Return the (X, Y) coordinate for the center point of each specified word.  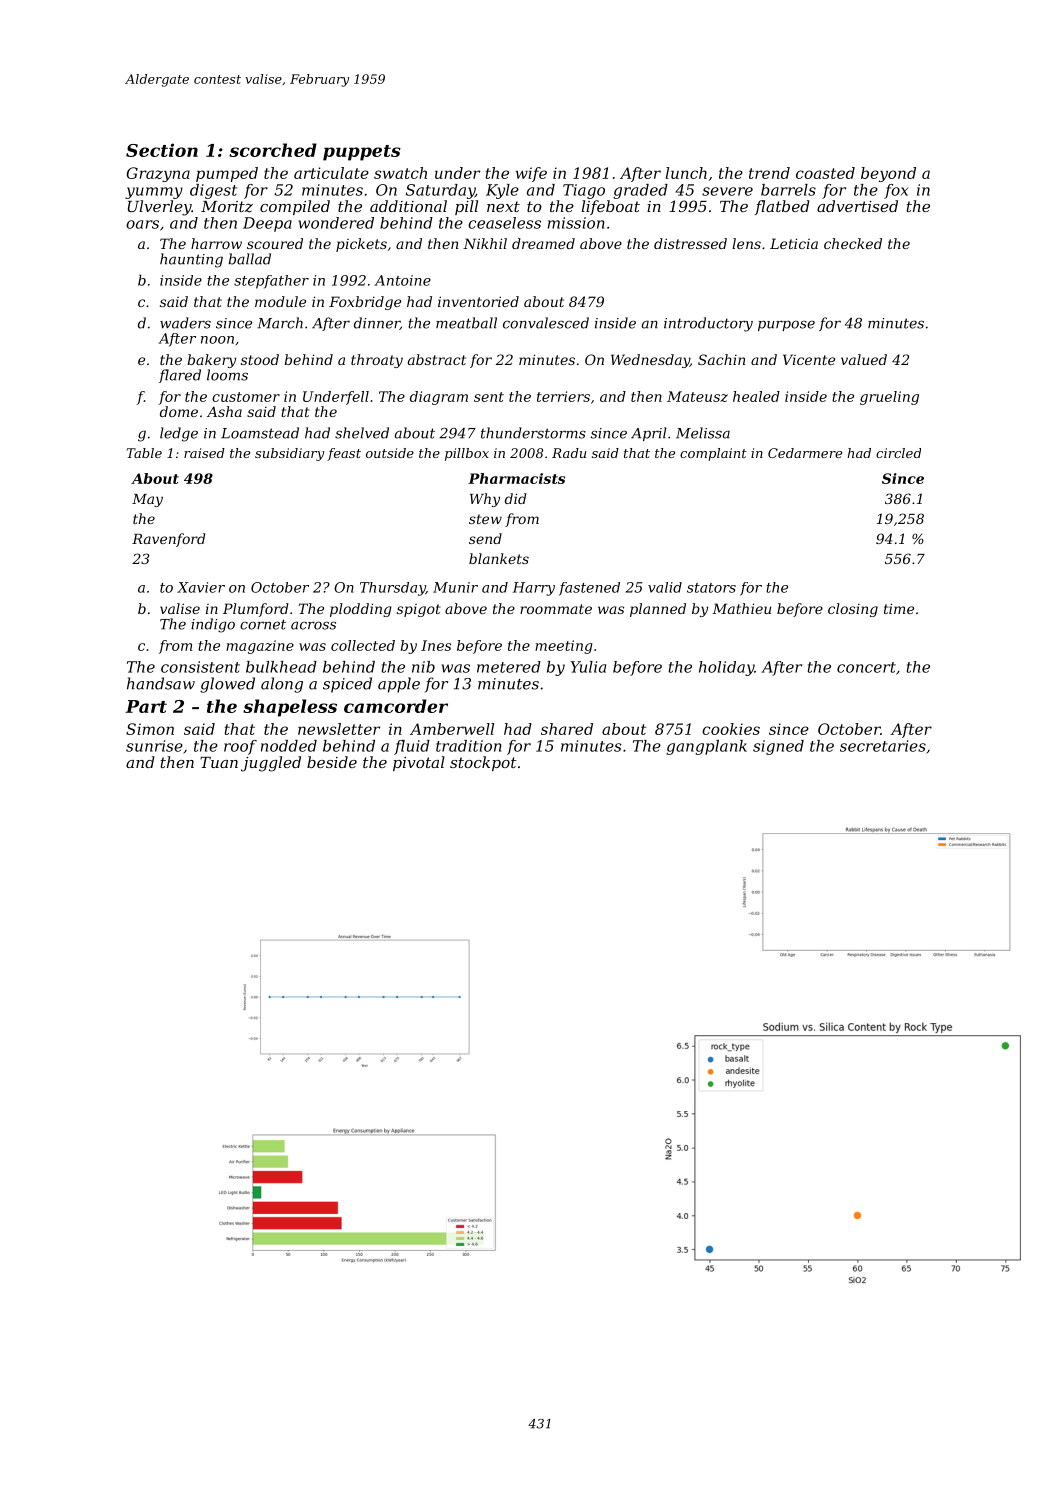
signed (778, 747)
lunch (686, 173)
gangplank (706, 747)
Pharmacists (516, 478)
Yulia (588, 667)
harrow (216, 243)
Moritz (227, 207)
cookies (731, 729)
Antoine (402, 280)
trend (769, 173)
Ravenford (168, 540)
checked (853, 243)
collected (363, 645)
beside (332, 762)
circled (898, 453)
